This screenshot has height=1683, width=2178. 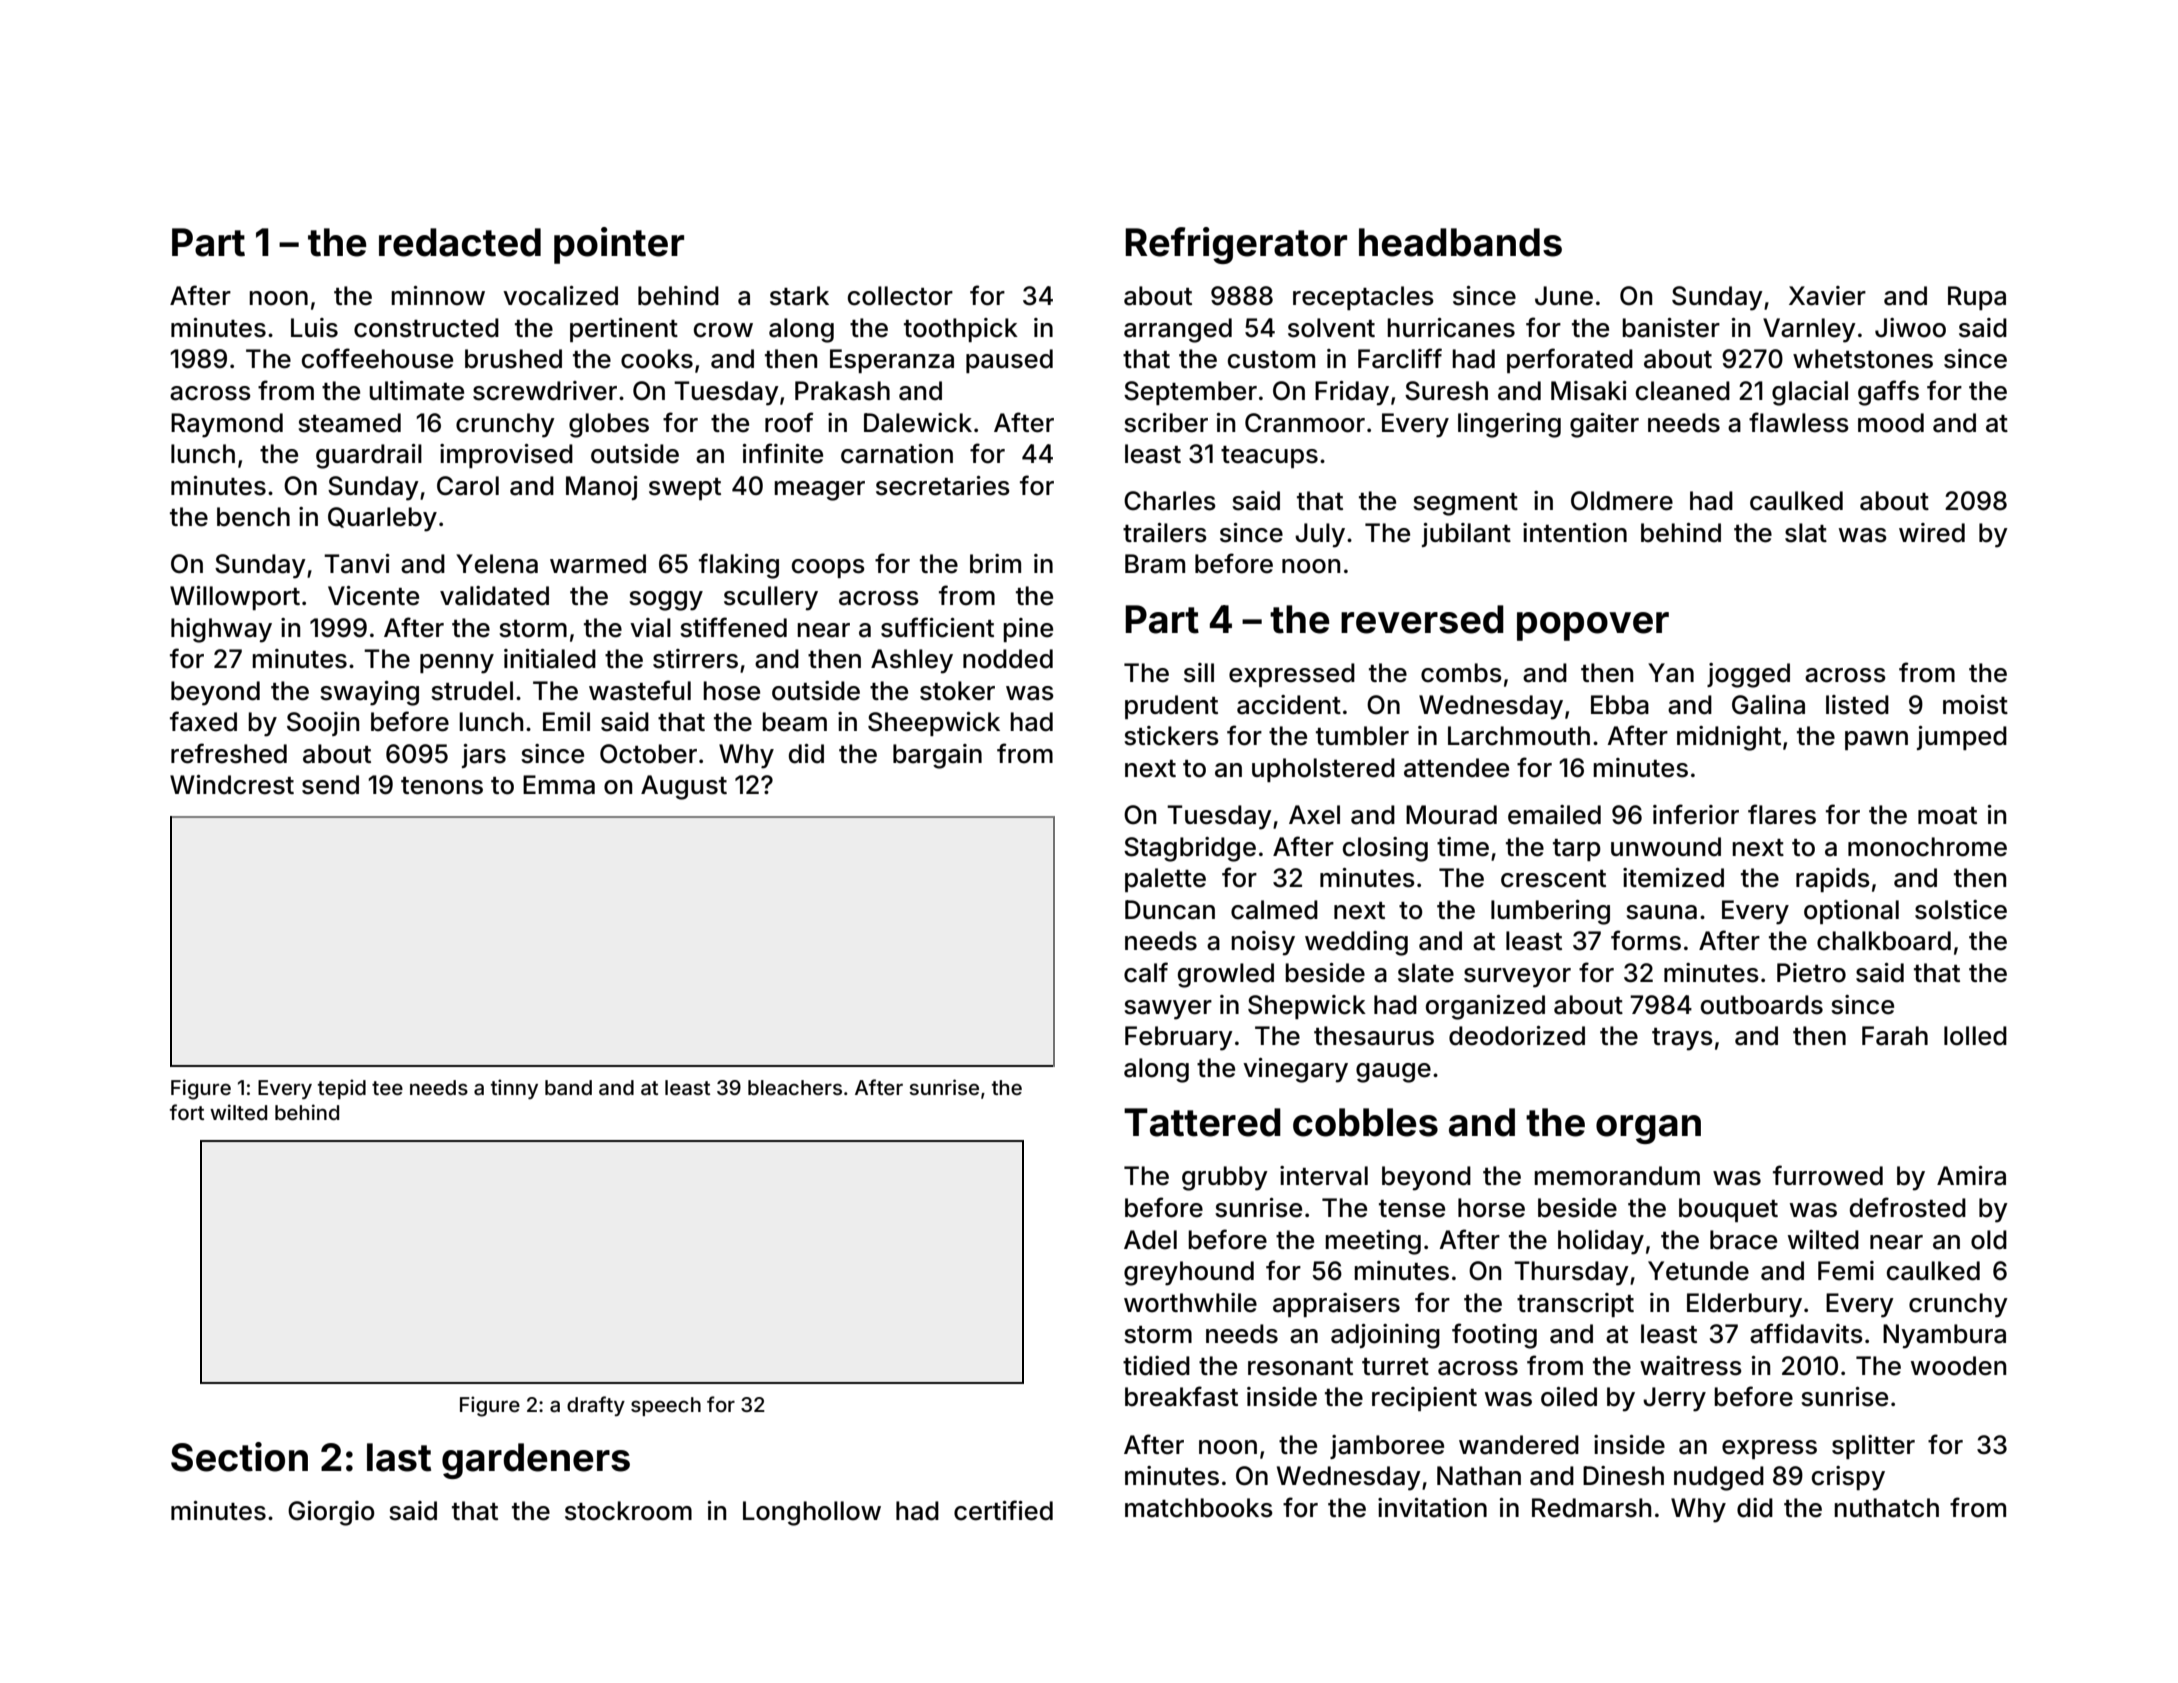 What do you see at coordinates (1156, 1366) in the screenshot?
I see `tidied` at bounding box center [1156, 1366].
